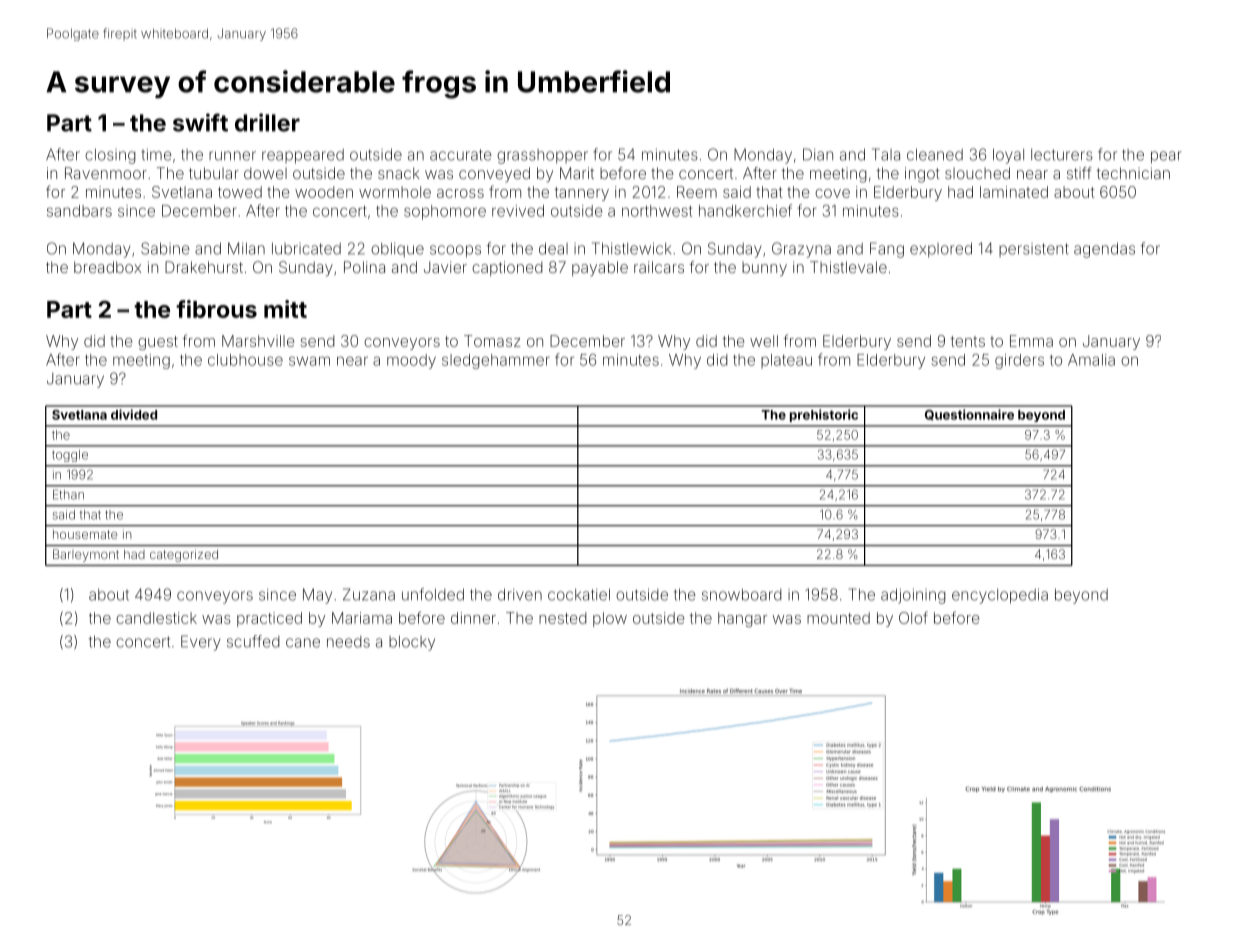  I want to click on grasshopper, so click(542, 156).
